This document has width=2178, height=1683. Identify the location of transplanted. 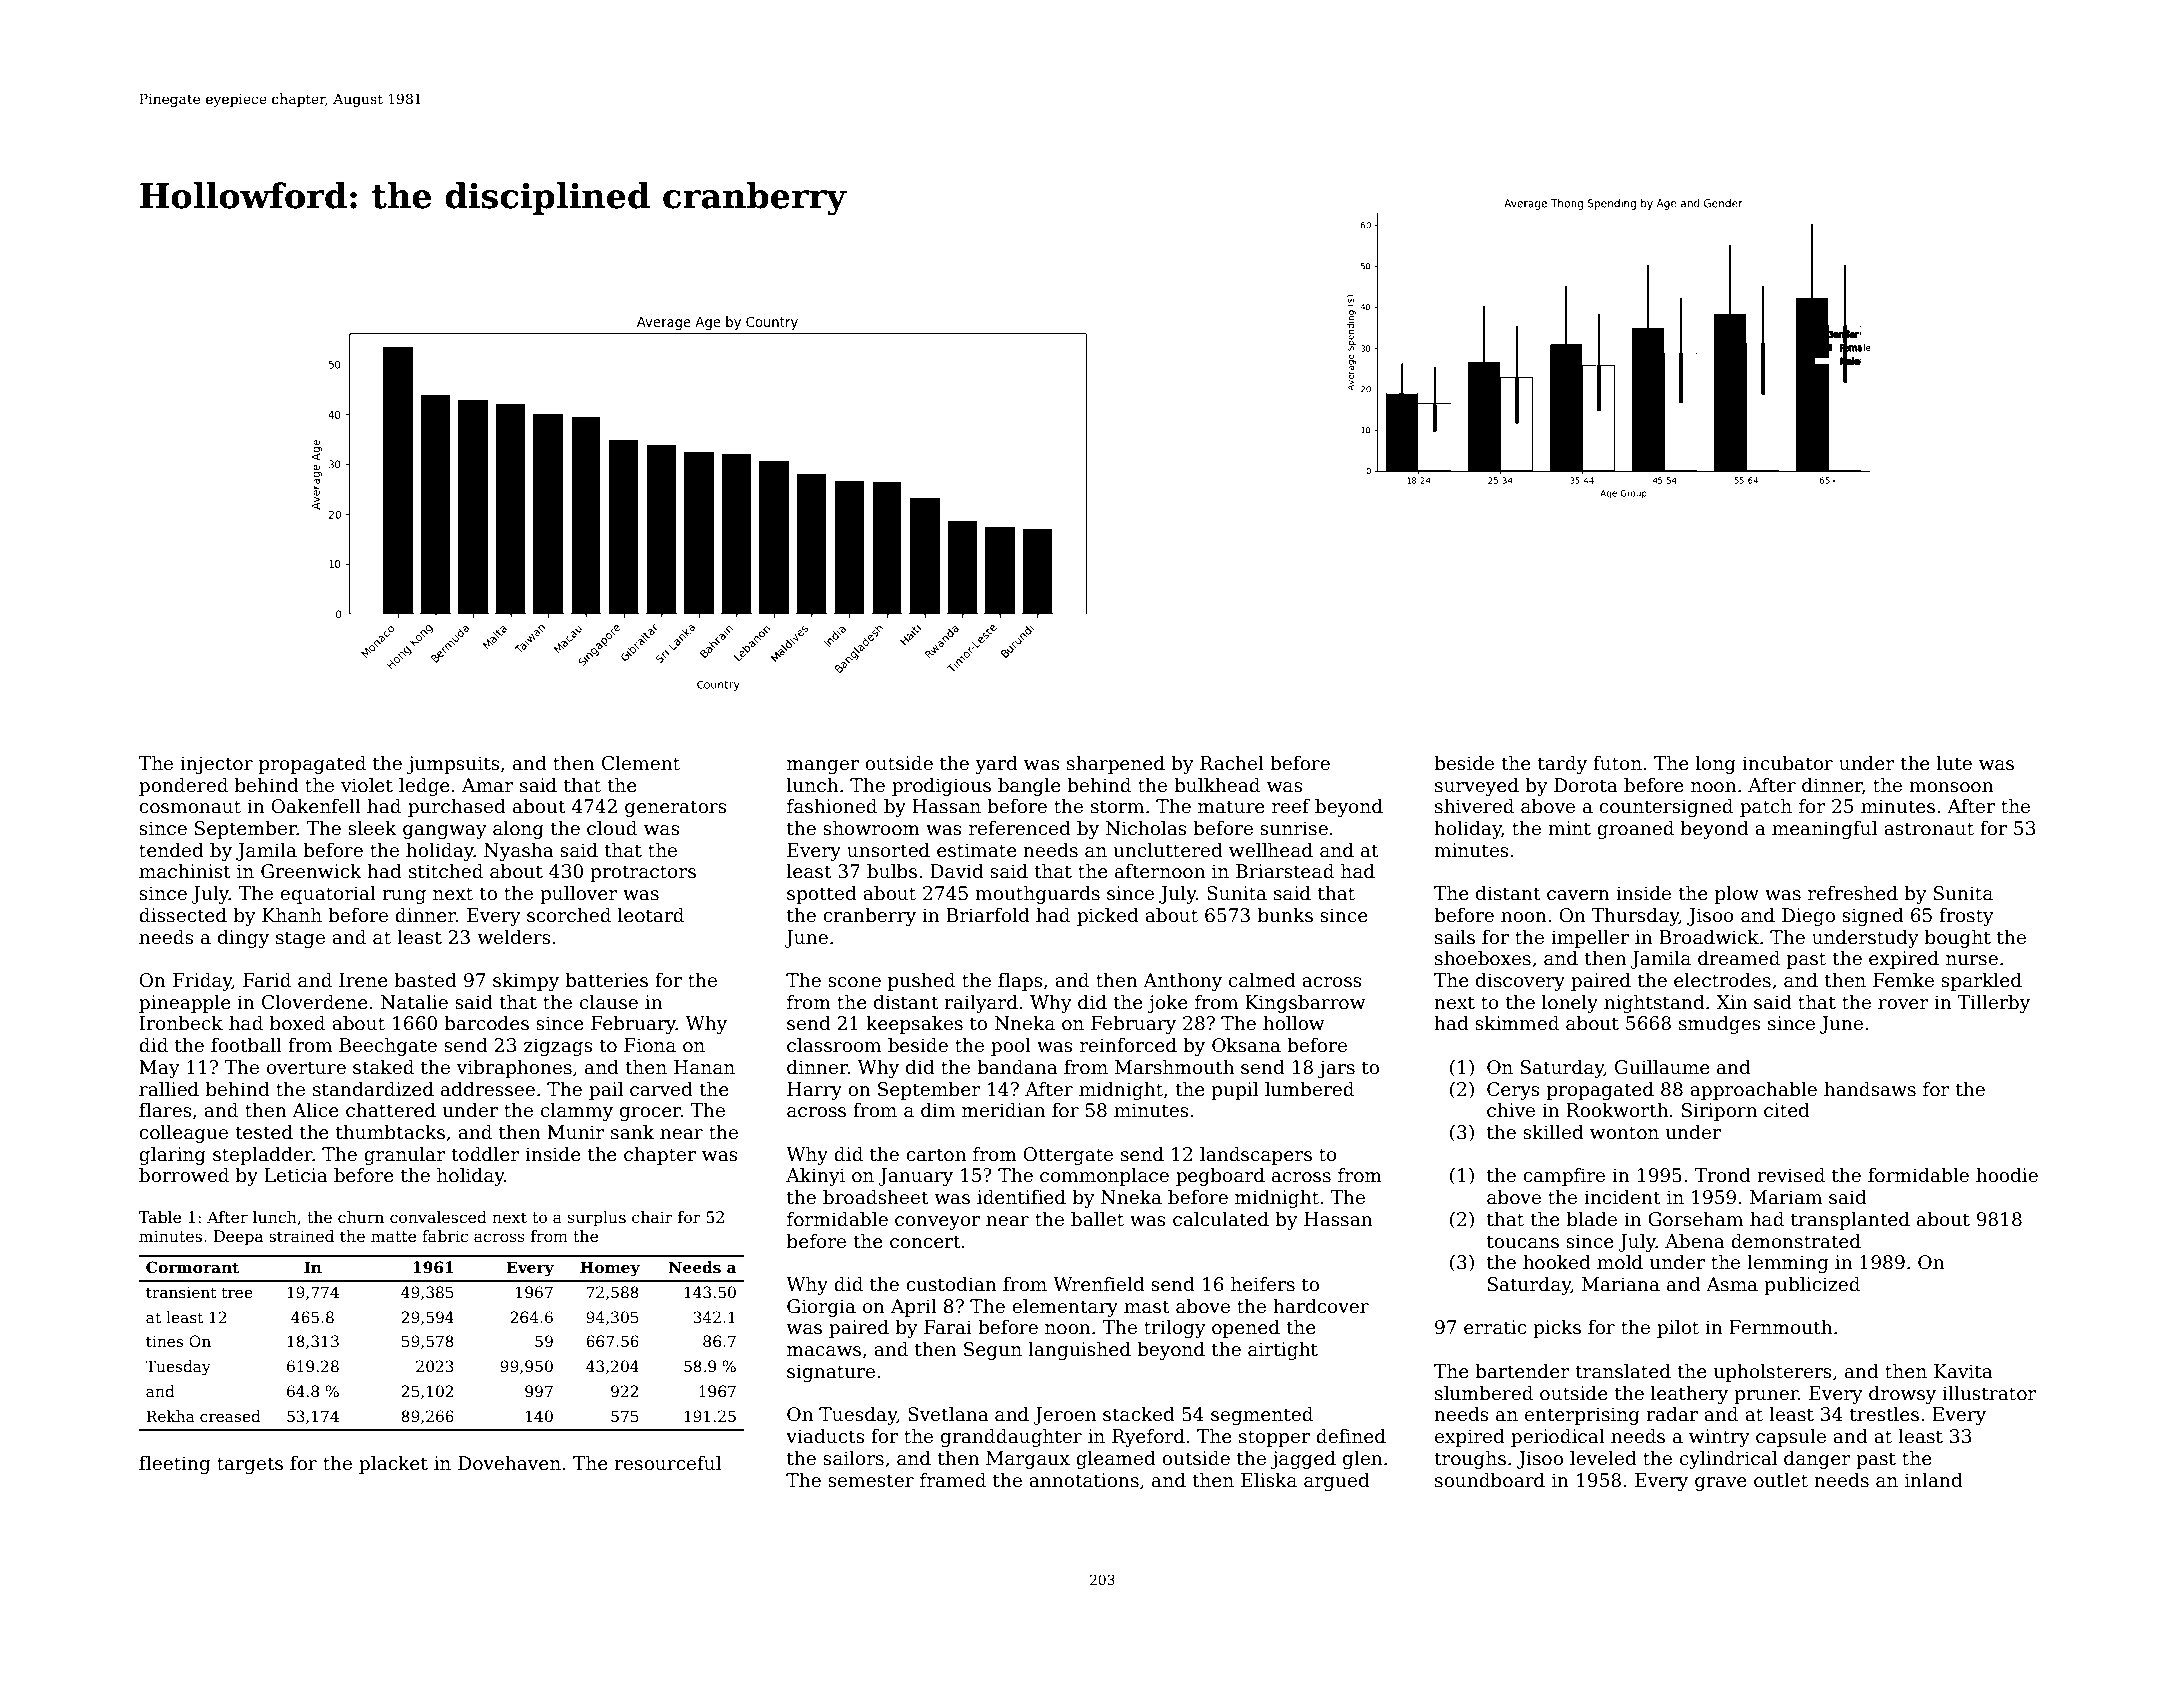
(1850, 1220).
